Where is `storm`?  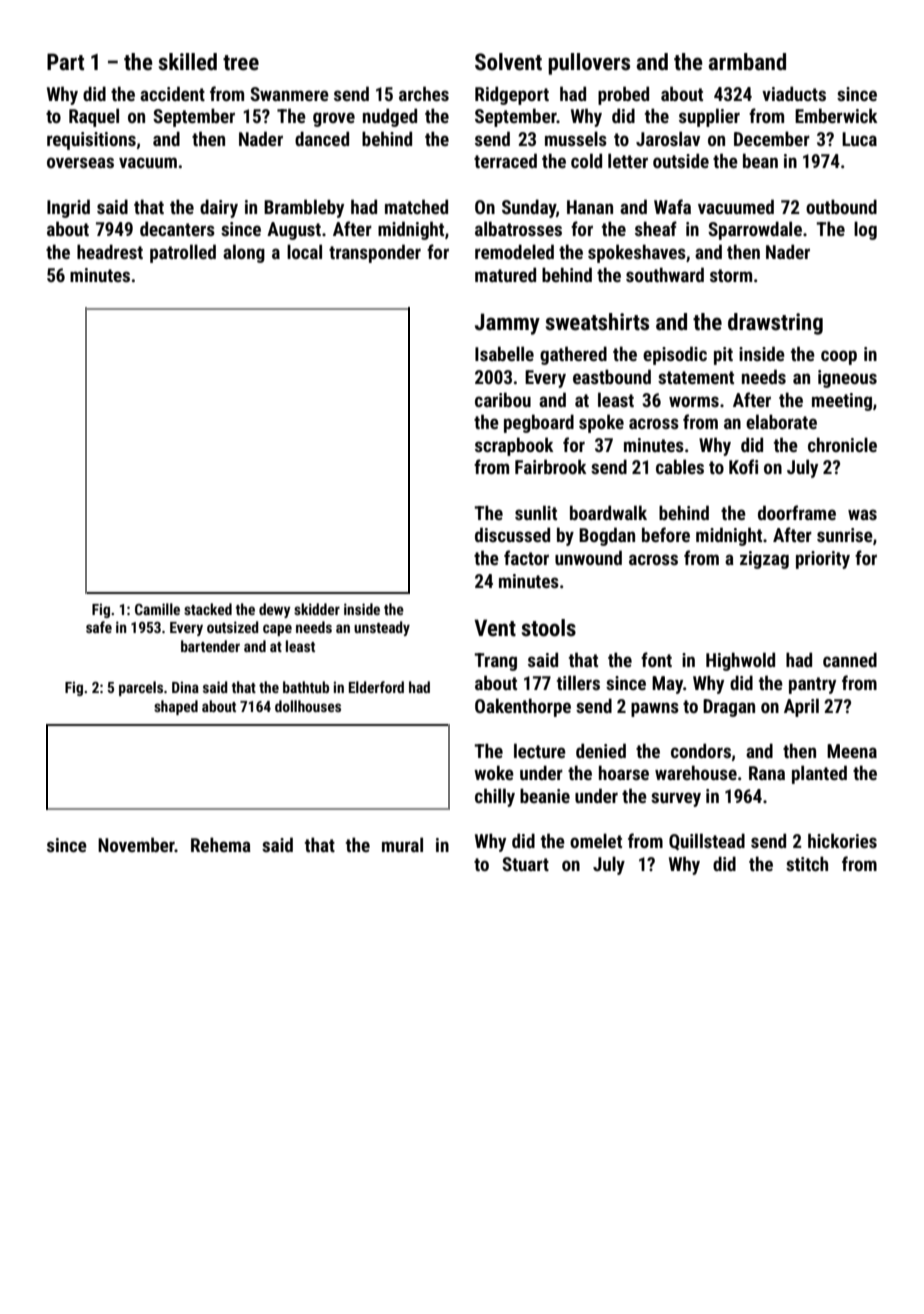 storm is located at coordinates (731, 275).
